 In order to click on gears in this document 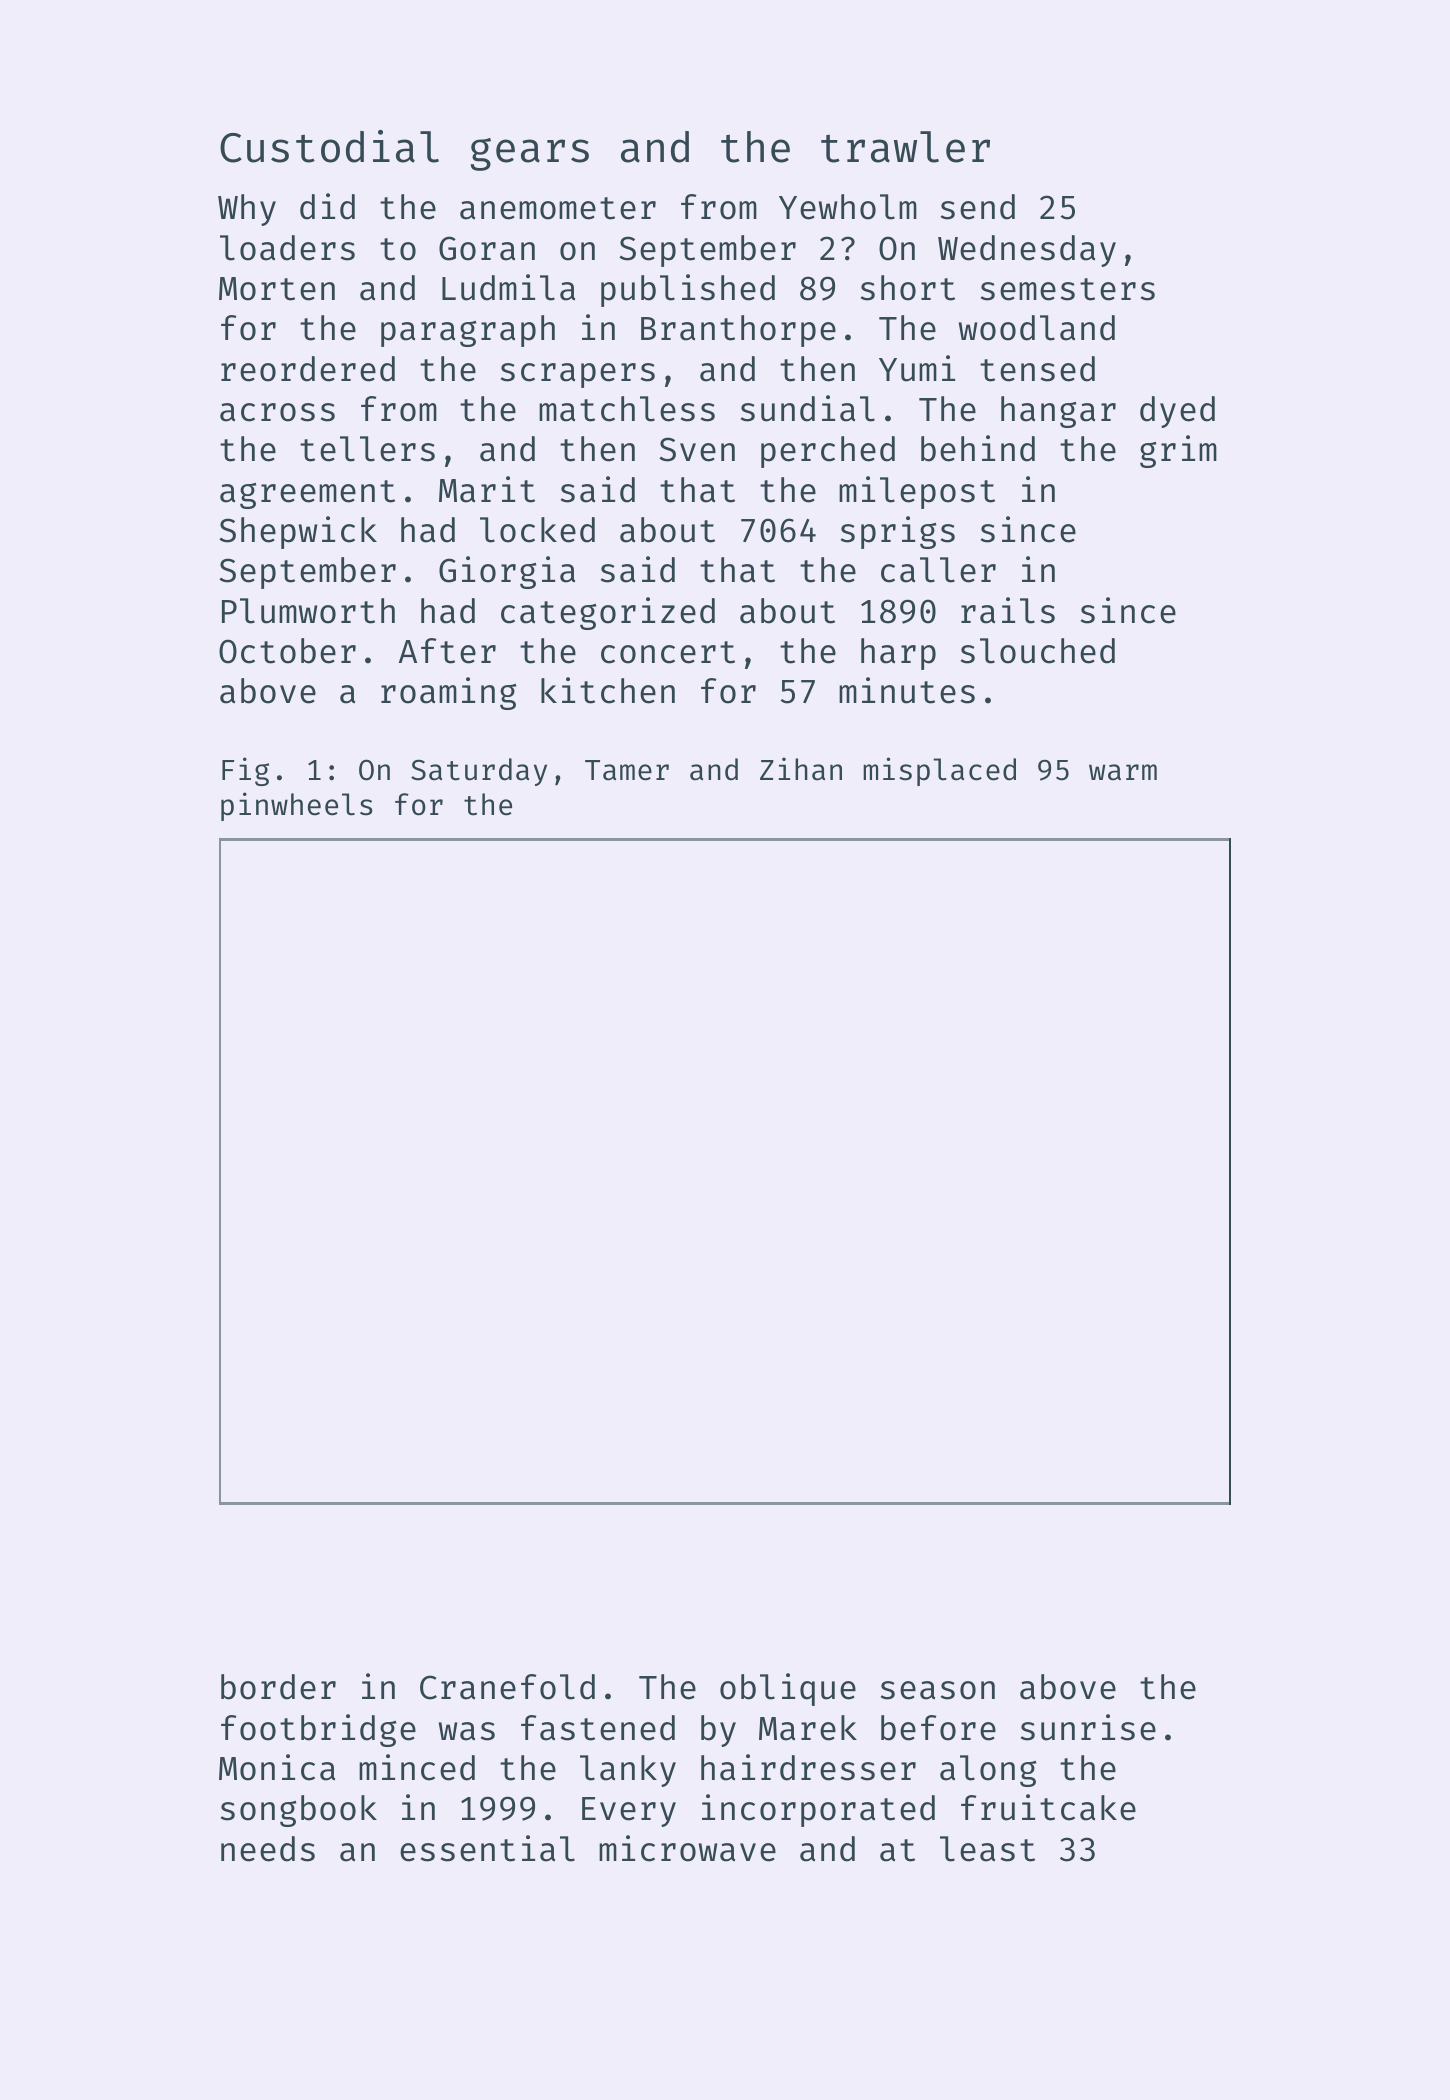, I will do `click(530, 154)`.
